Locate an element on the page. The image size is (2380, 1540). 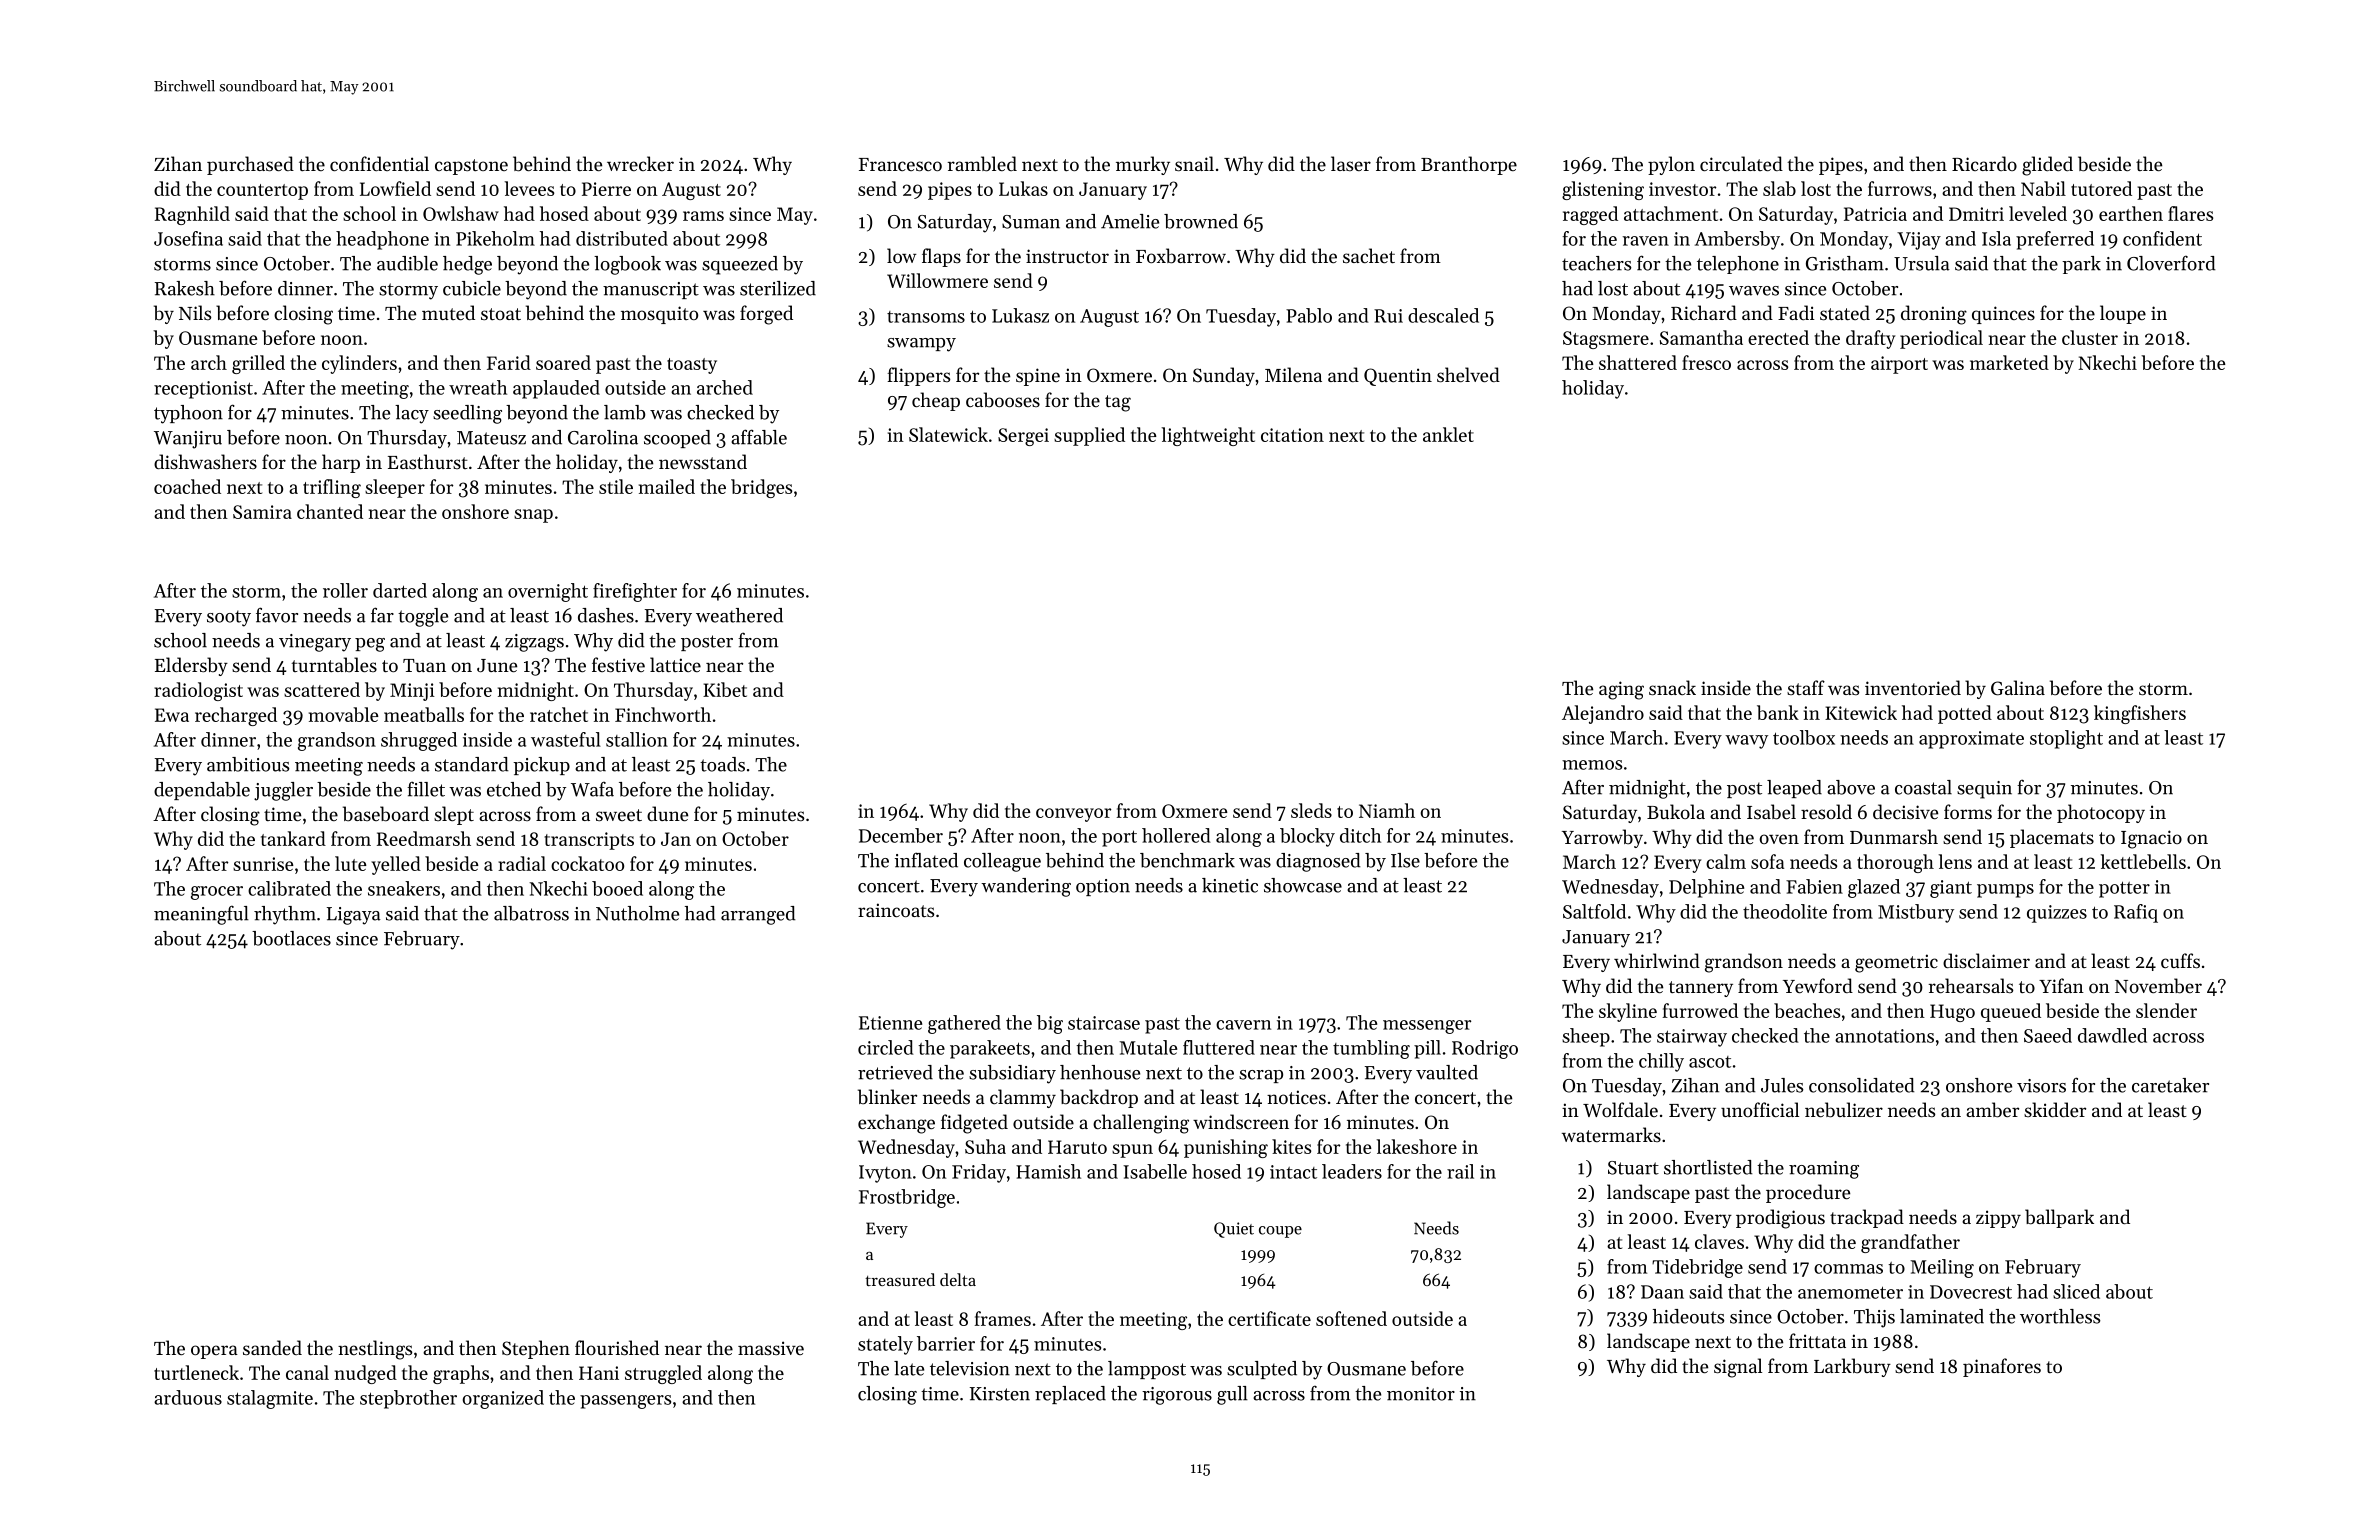
Ragnhild is located at coordinates (192, 215).
